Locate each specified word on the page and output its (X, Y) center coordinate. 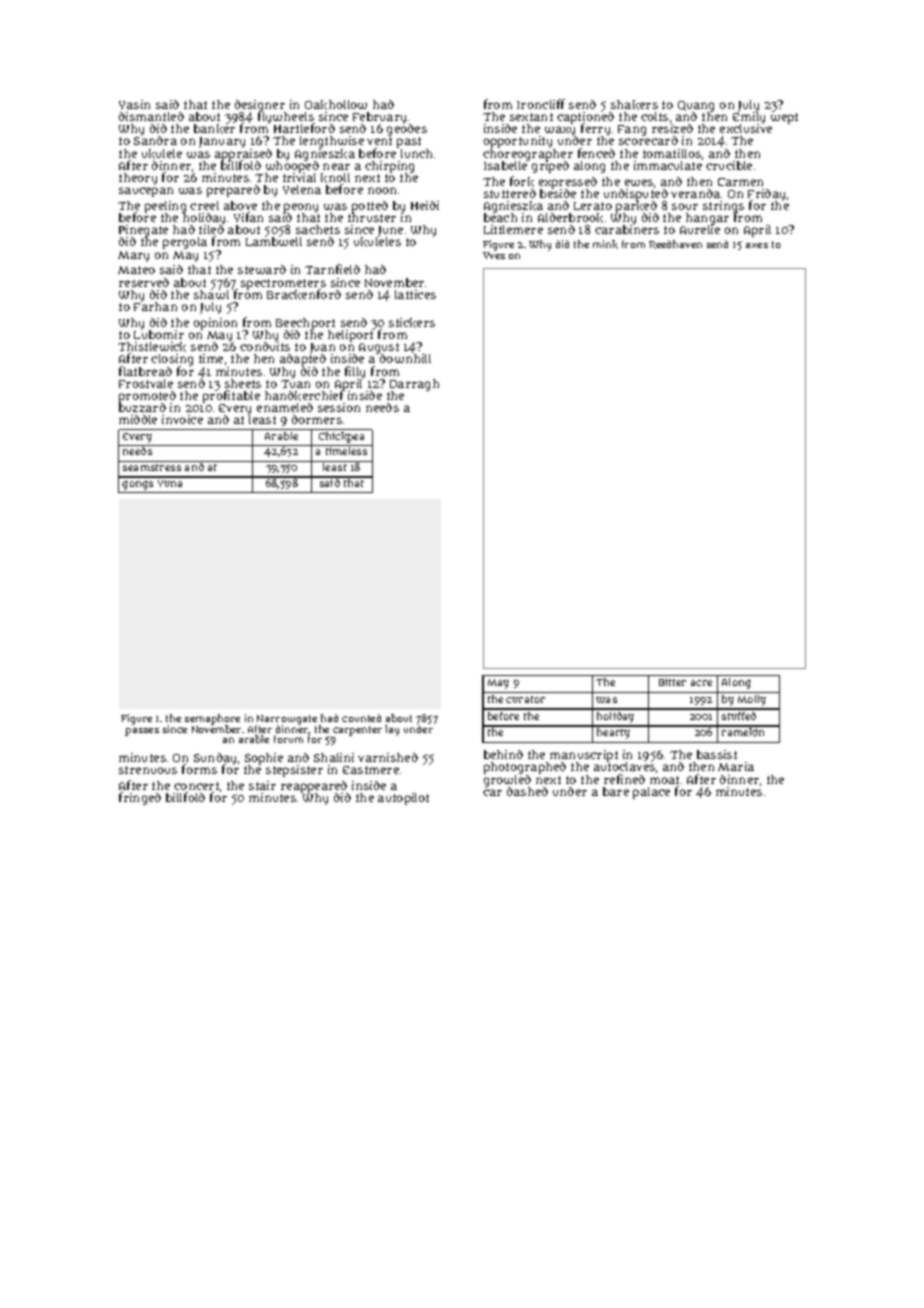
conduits (265, 346)
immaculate (668, 165)
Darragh (414, 385)
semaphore (212, 719)
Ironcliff (541, 104)
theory (138, 179)
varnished (388, 757)
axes (757, 245)
